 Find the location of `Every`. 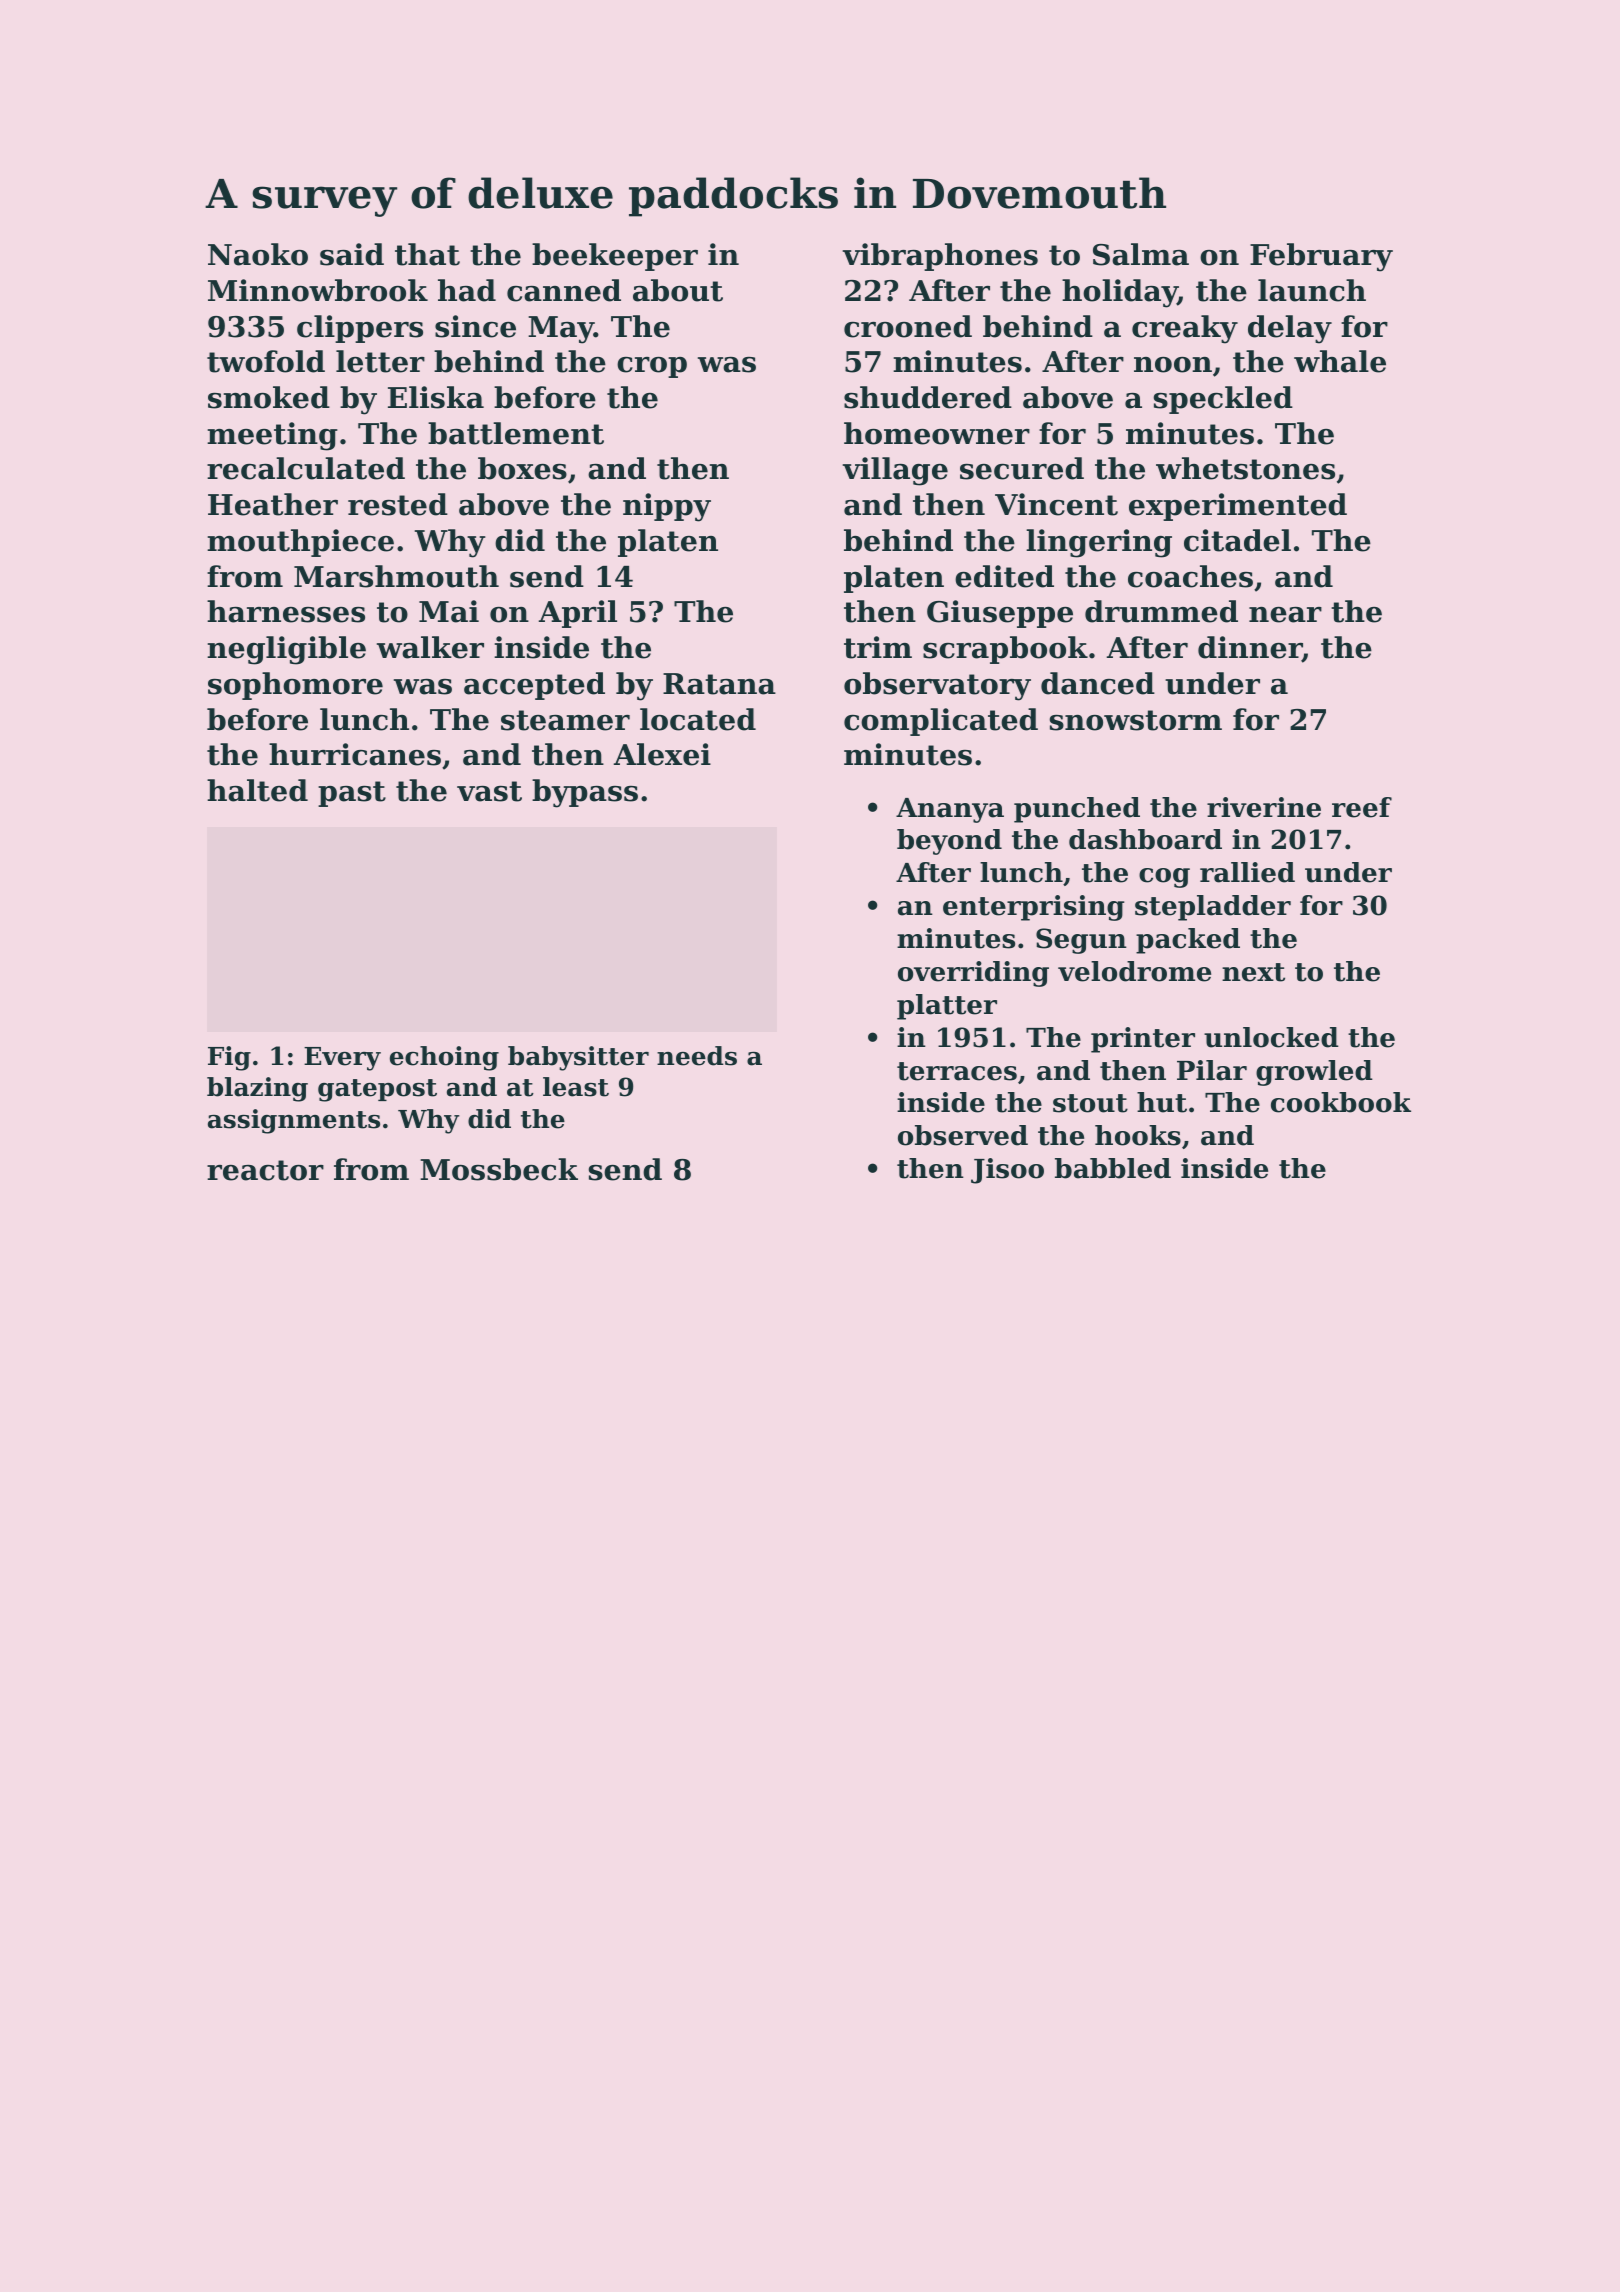

Every is located at coordinates (342, 1059).
